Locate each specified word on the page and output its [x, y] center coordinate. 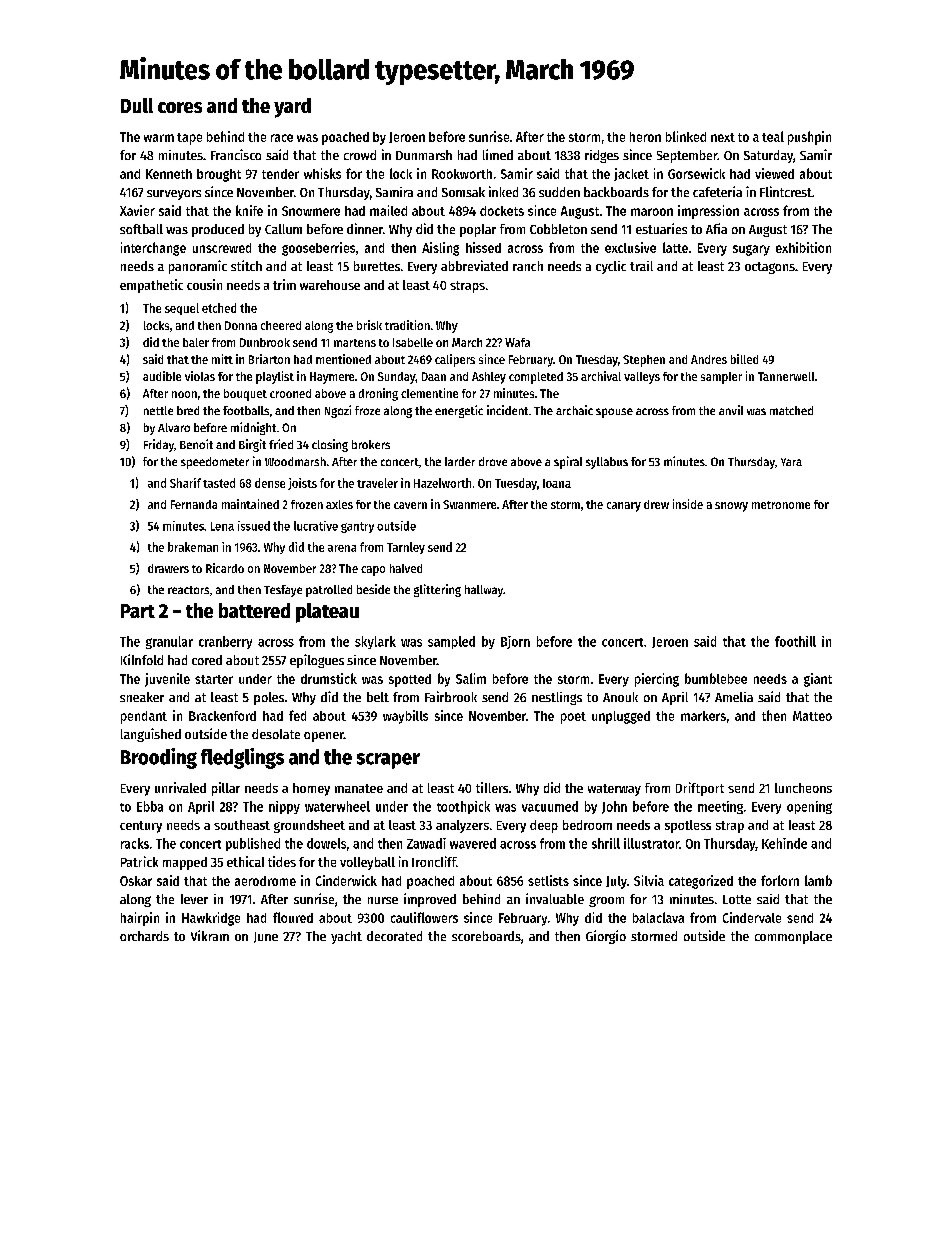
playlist [275, 377]
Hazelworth [442, 483]
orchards [144, 936]
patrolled [329, 591]
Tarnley [406, 548]
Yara [791, 462]
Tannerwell [786, 376]
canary [624, 507]
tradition [407, 325]
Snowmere [311, 211]
